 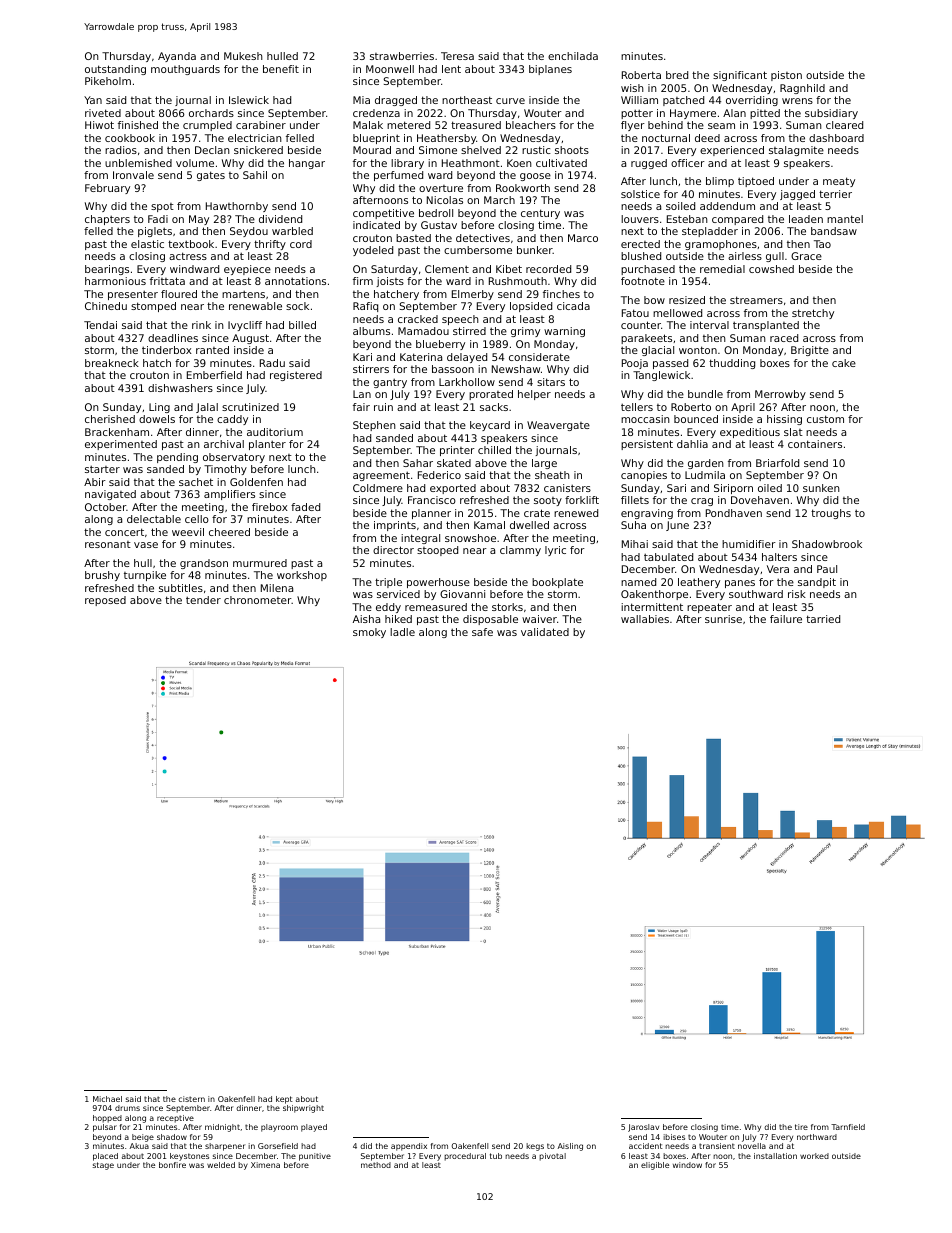 What do you see at coordinates (831, 514) in the page?
I see `troughs` at bounding box center [831, 514].
